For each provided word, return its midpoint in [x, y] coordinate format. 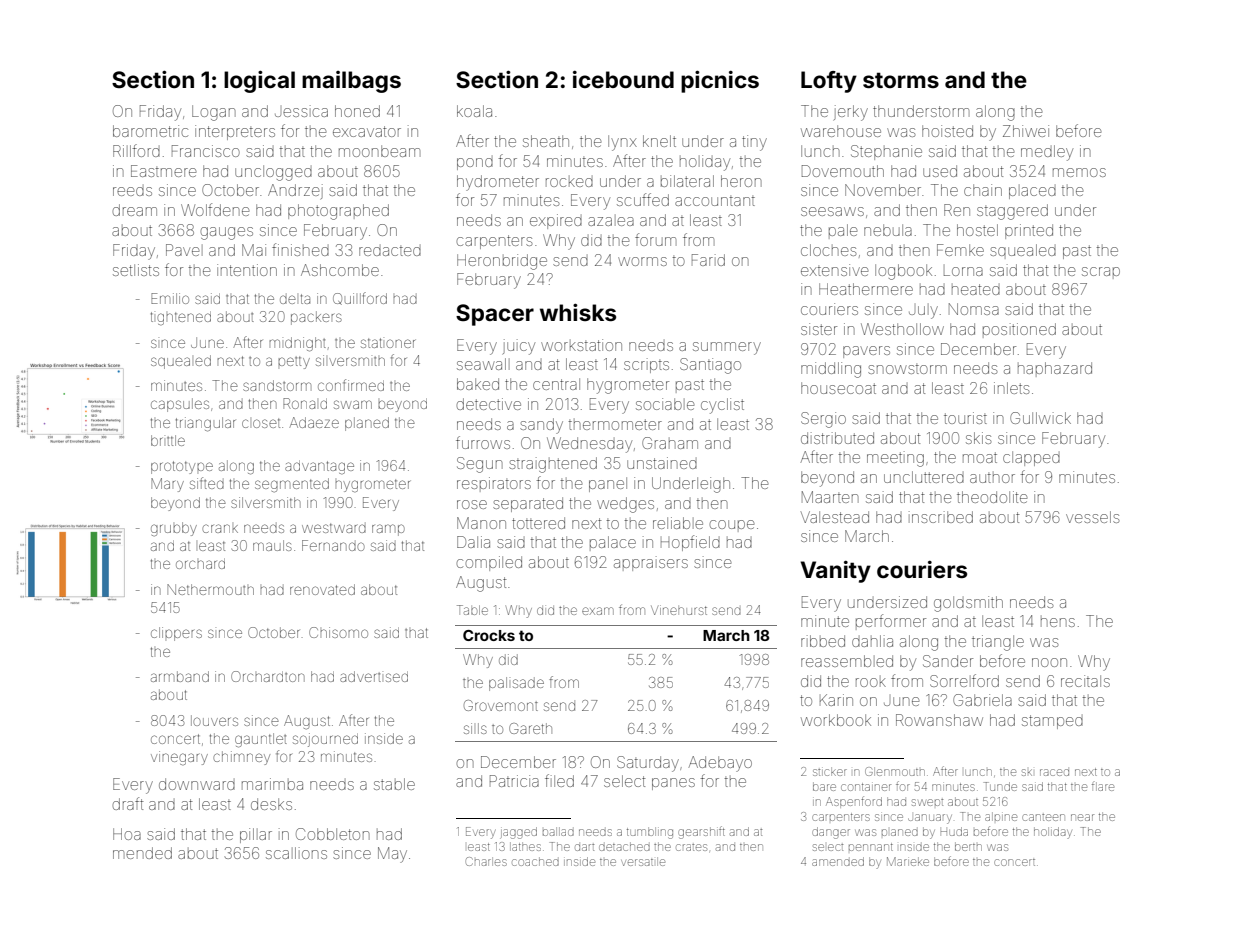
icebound [623, 79]
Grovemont [501, 705]
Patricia [514, 781]
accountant [715, 201]
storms [901, 80]
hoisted [947, 131]
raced [1054, 772]
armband [180, 676]
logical [259, 81]
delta [295, 299]
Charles [486, 861]
